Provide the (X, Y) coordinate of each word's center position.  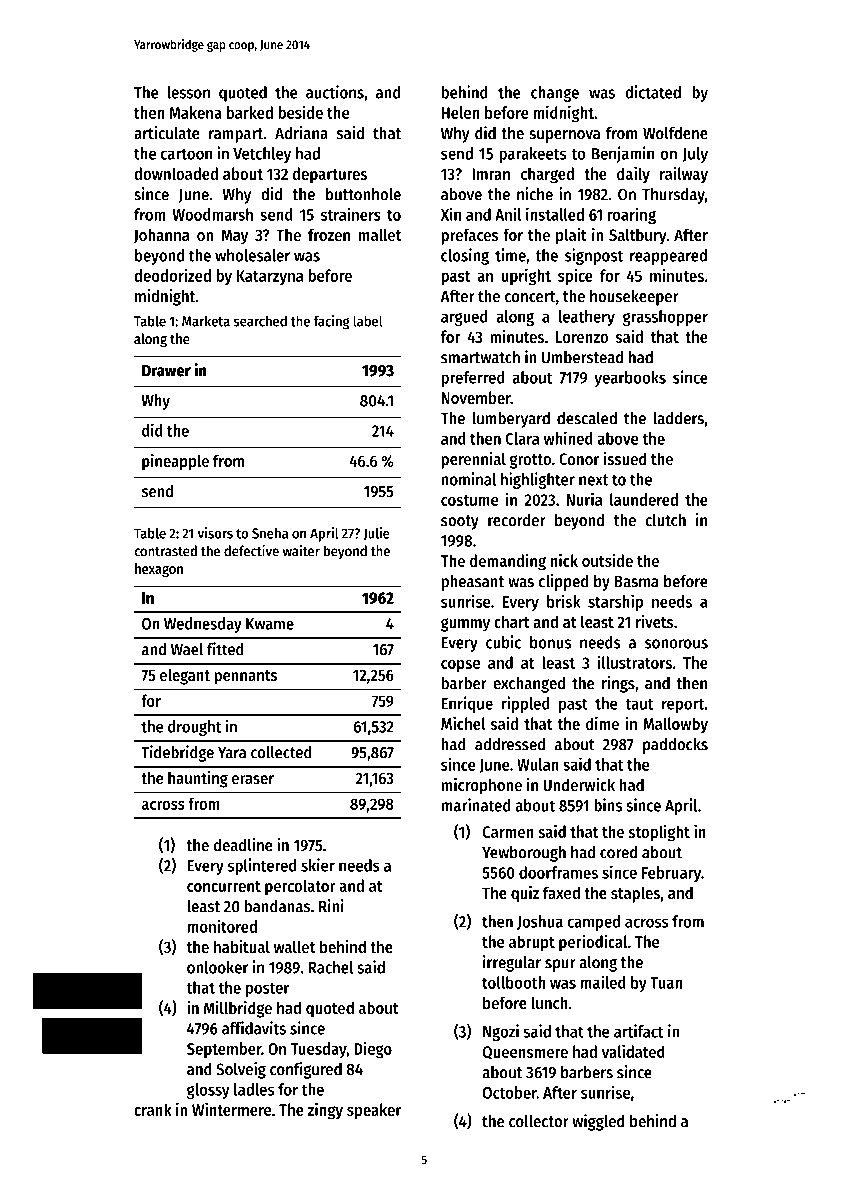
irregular (512, 963)
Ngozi (501, 1032)
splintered (262, 866)
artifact (639, 1031)
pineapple (175, 462)
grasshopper (665, 318)
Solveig (241, 1070)
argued (464, 318)
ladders (678, 418)
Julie (376, 534)
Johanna (161, 236)
